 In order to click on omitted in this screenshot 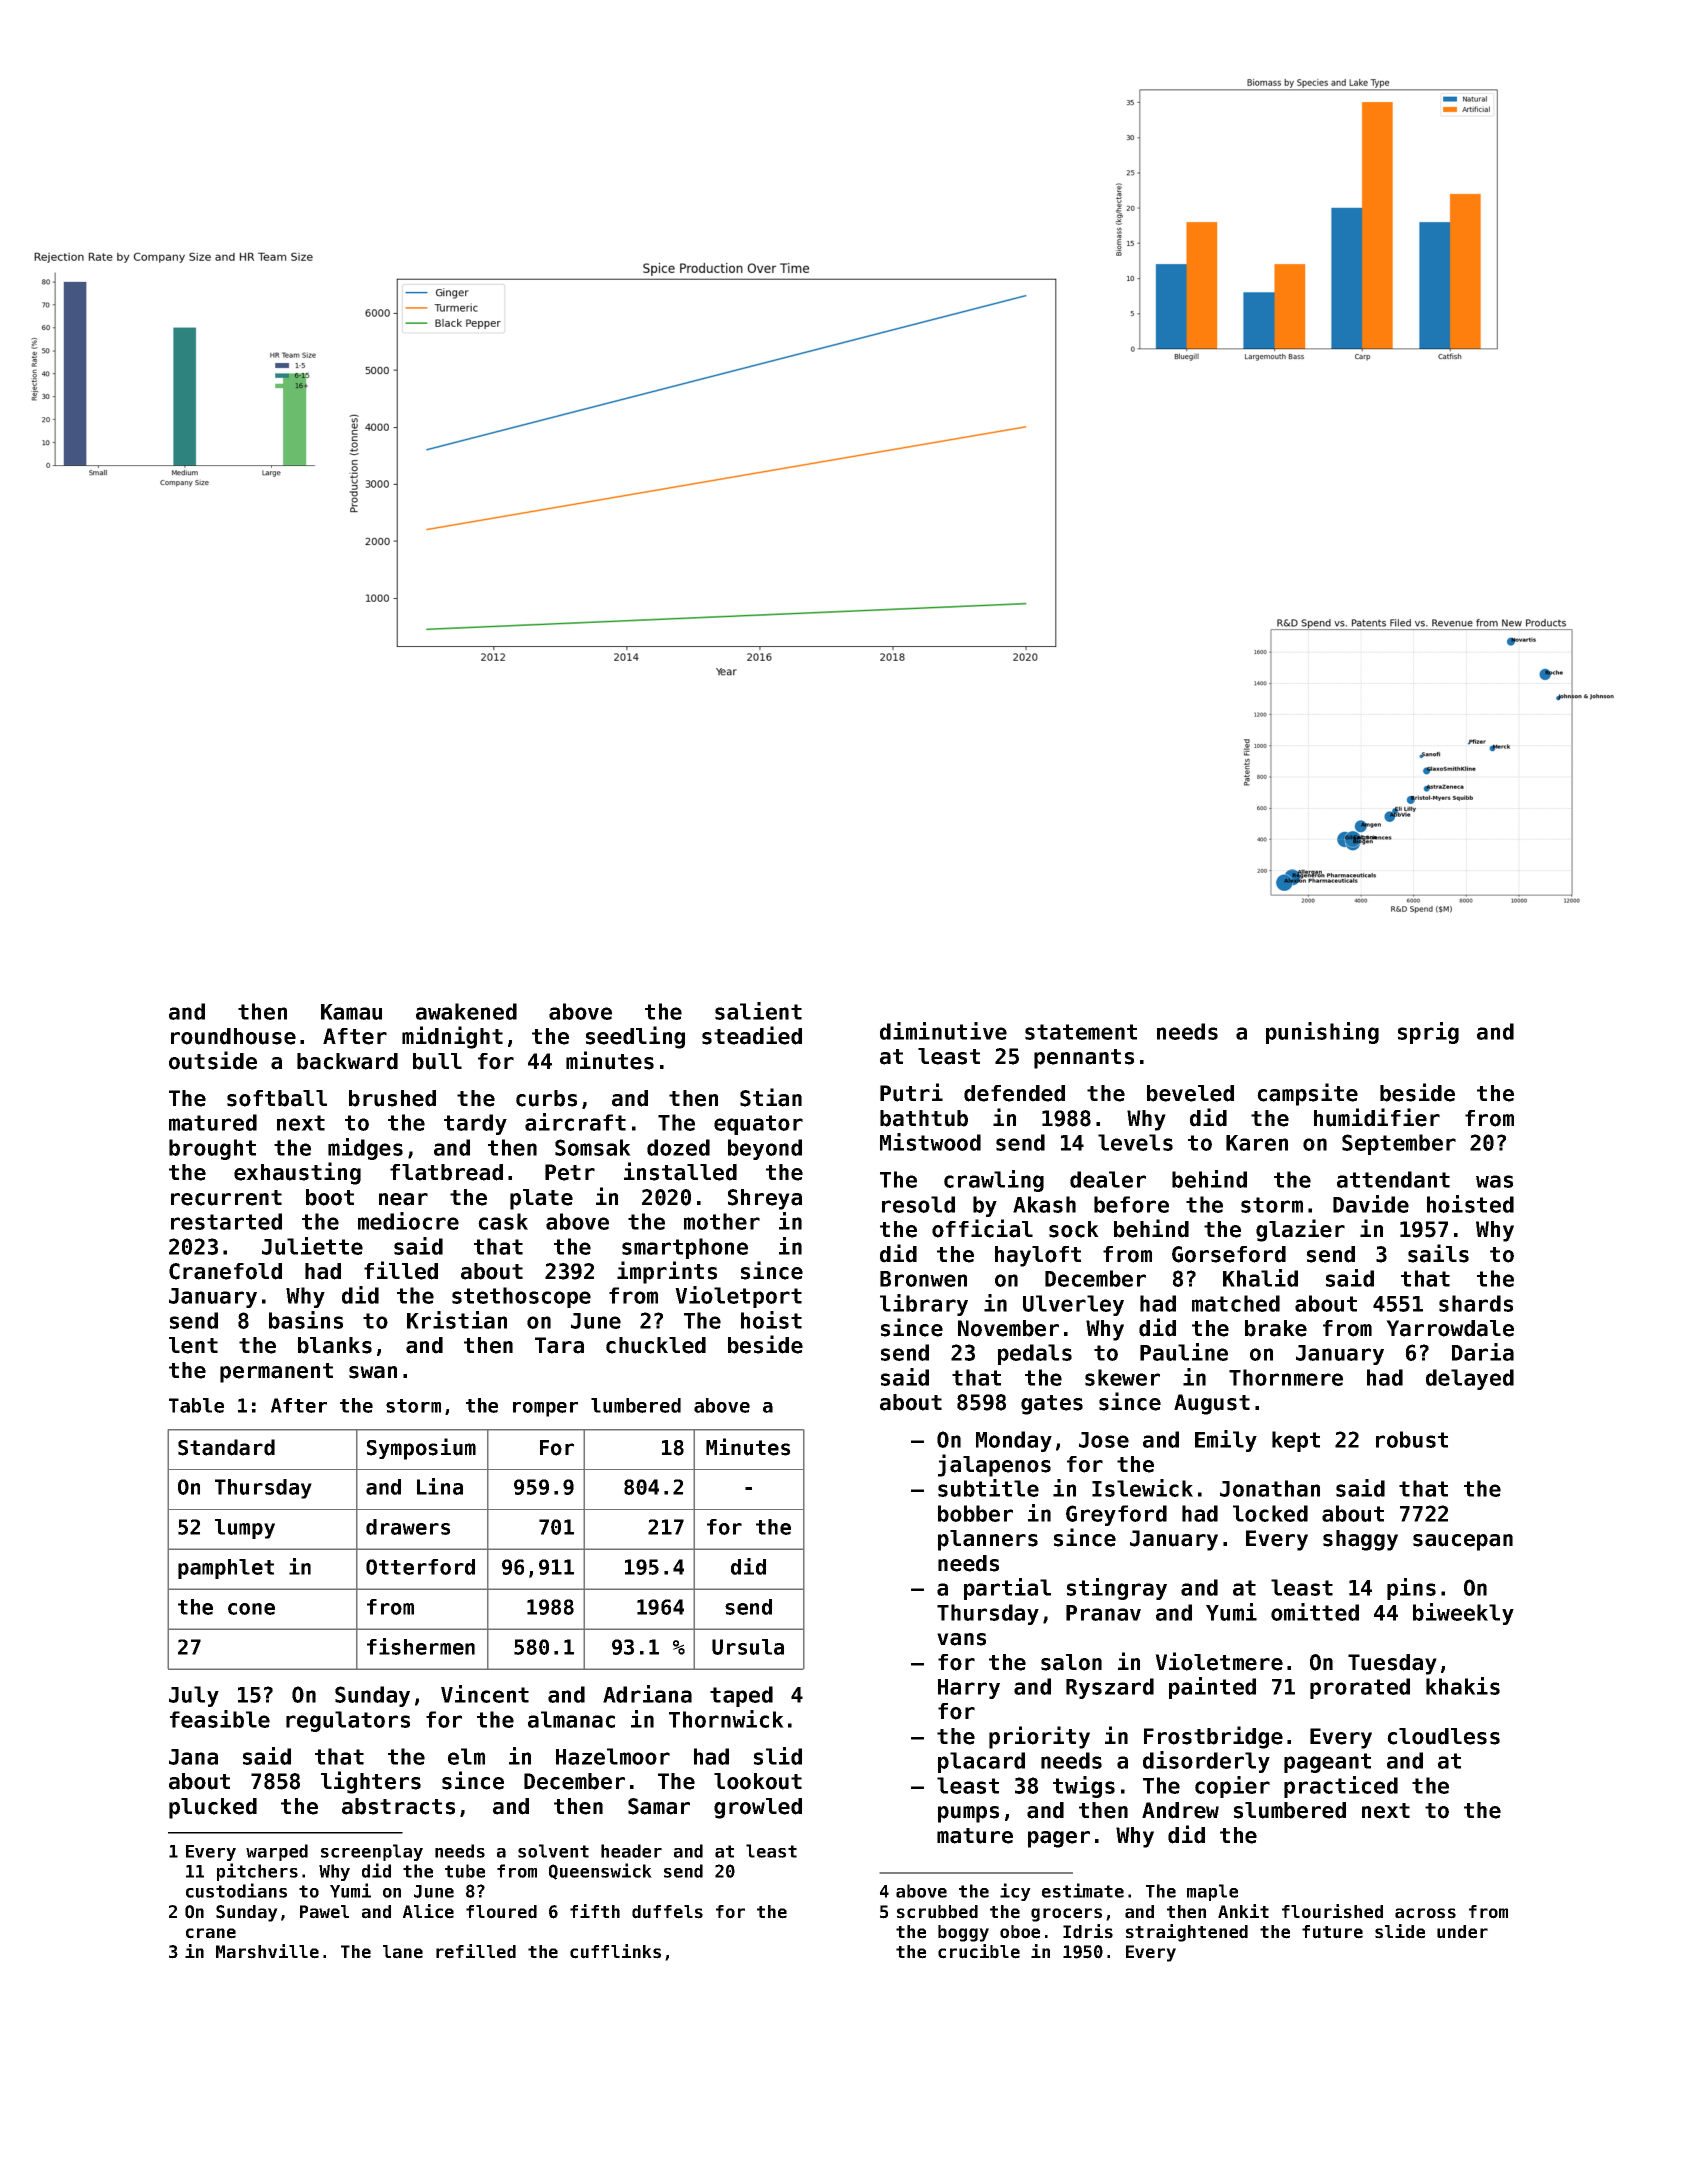, I will do `click(1315, 1612)`.
